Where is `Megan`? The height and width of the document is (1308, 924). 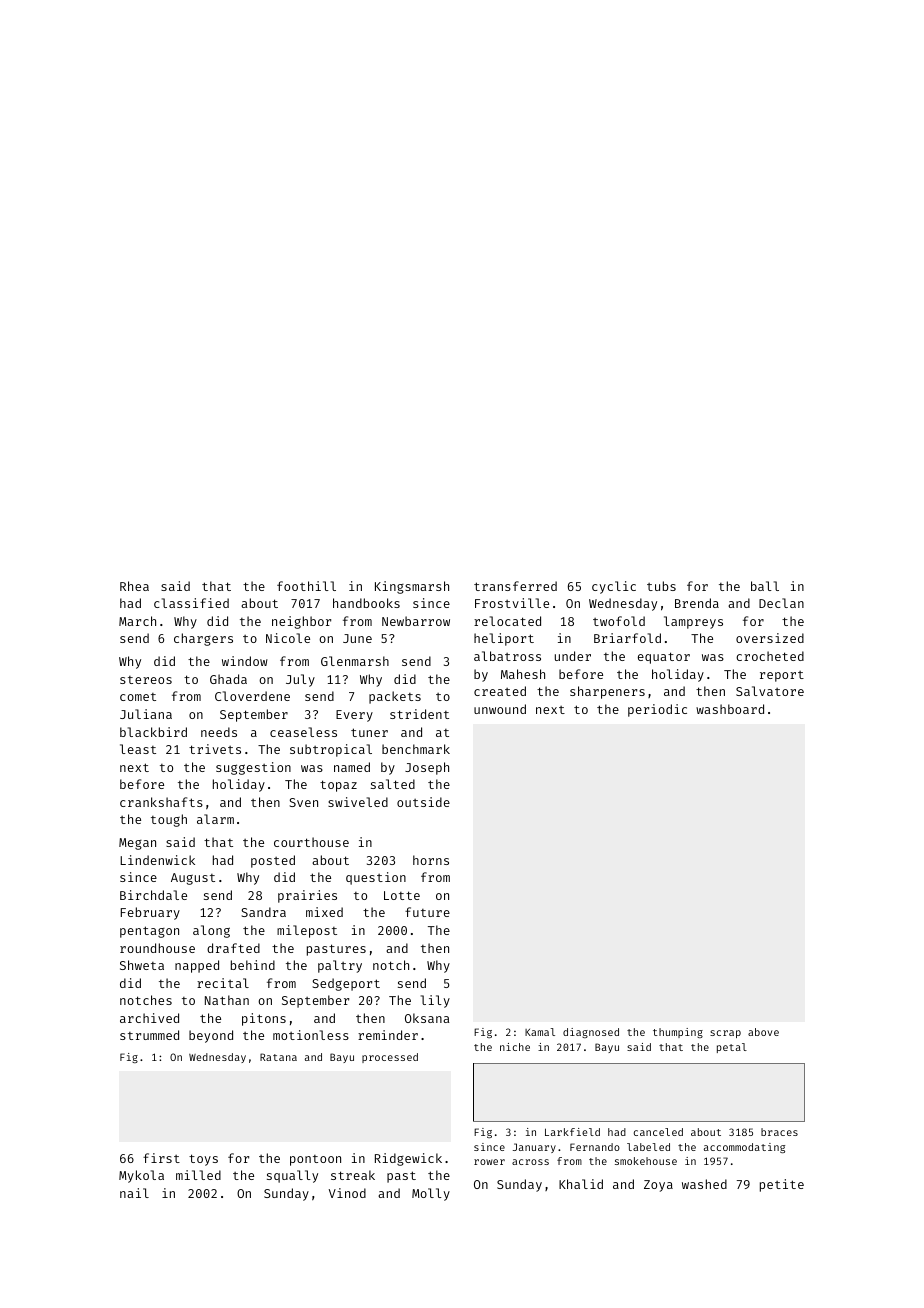
Megan is located at coordinates (137, 844).
